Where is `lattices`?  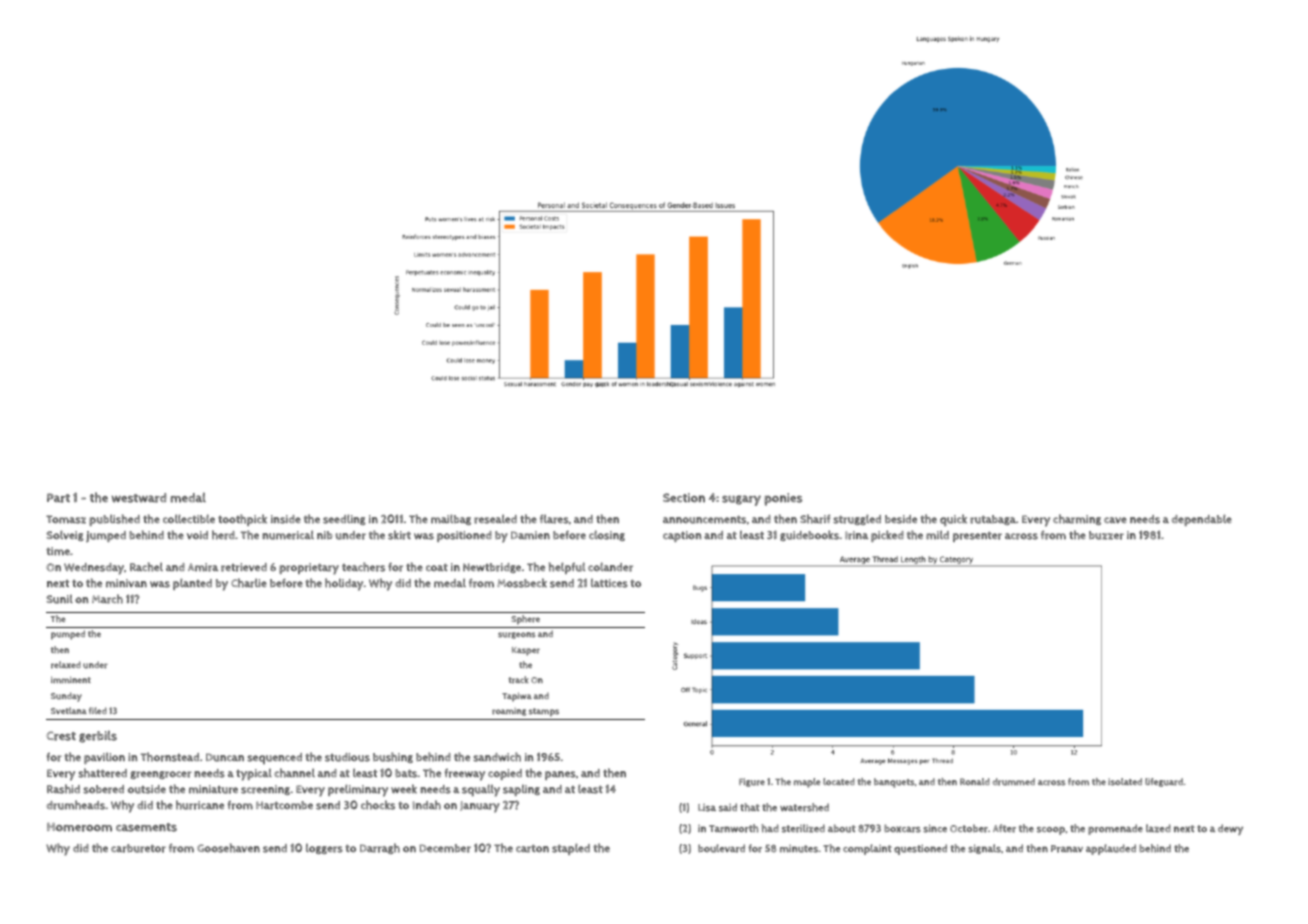 lattices is located at coordinates (609, 583).
